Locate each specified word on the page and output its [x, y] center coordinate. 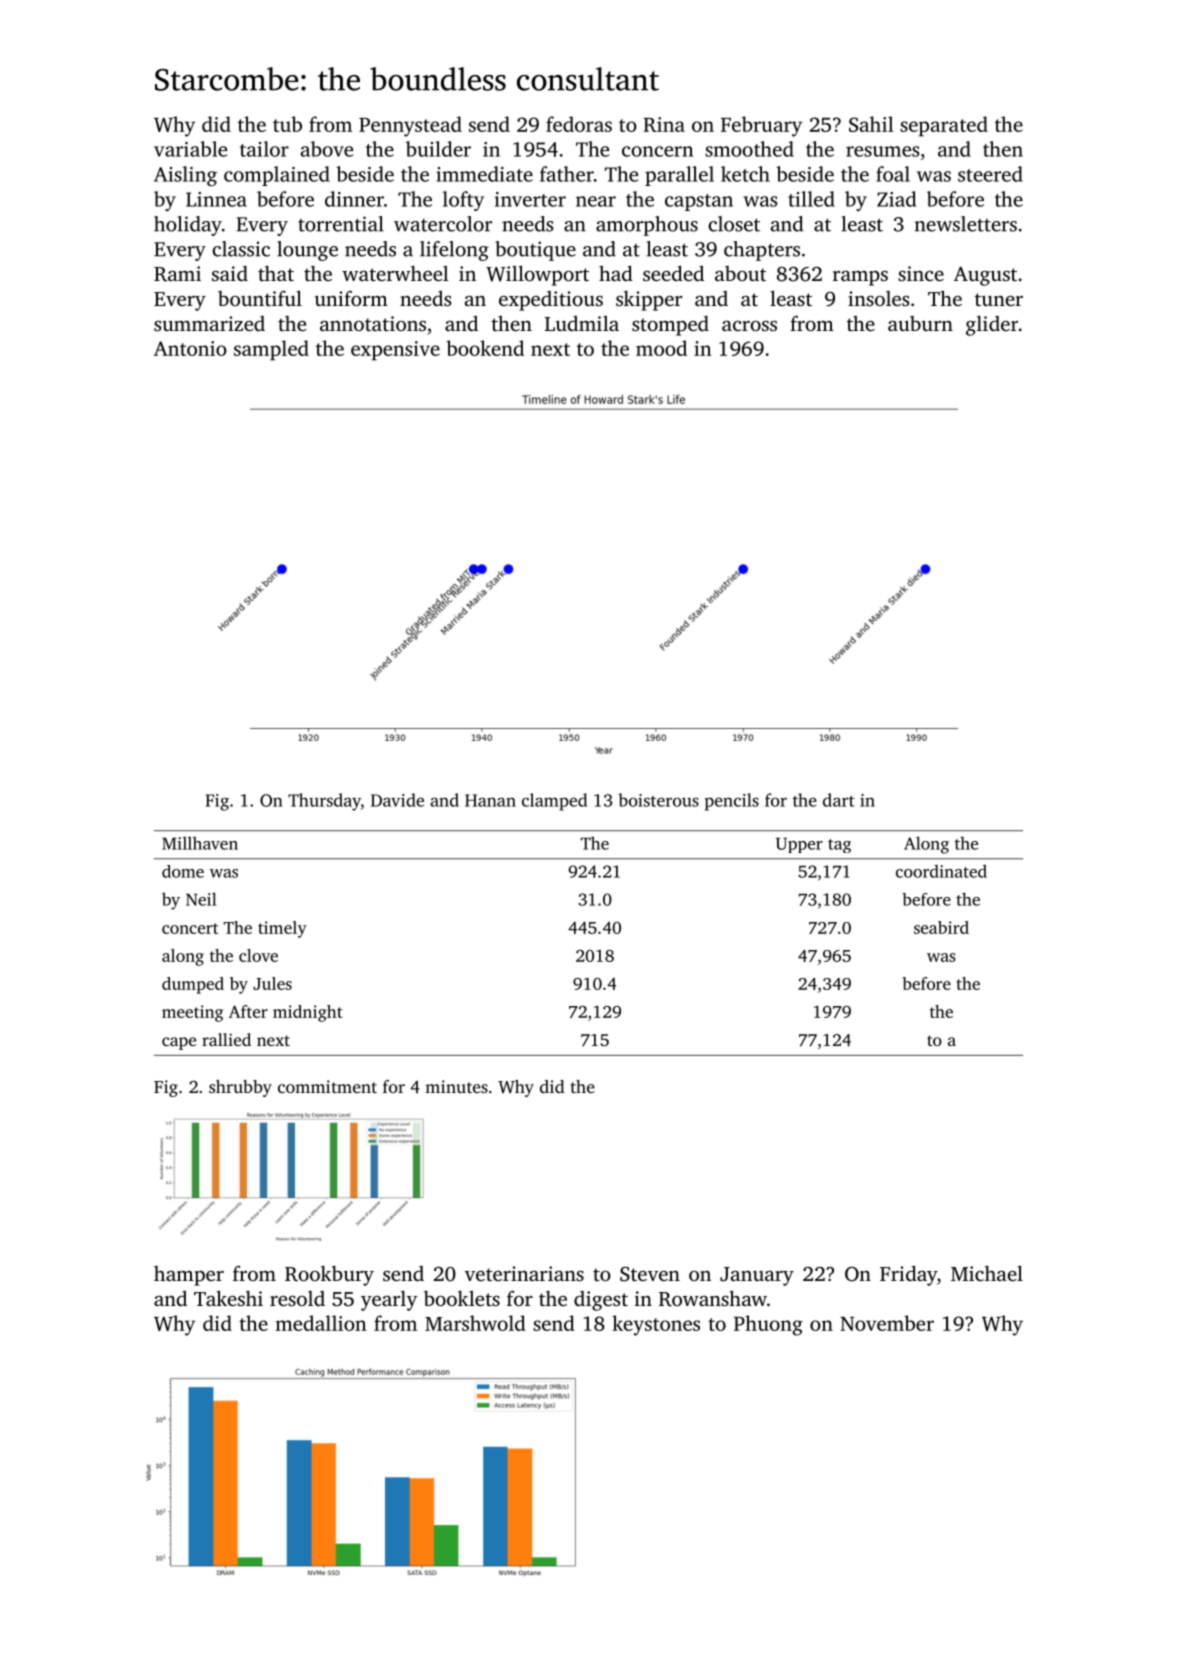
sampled [271, 350]
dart [838, 800]
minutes [456, 1086]
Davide [397, 800]
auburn [920, 323]
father [567, 174]
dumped [193, 985]
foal [893, 174]
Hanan [490, 800]
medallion [321, 1323]
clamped [554, 802]
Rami [177, 274]
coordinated [941, 871]
